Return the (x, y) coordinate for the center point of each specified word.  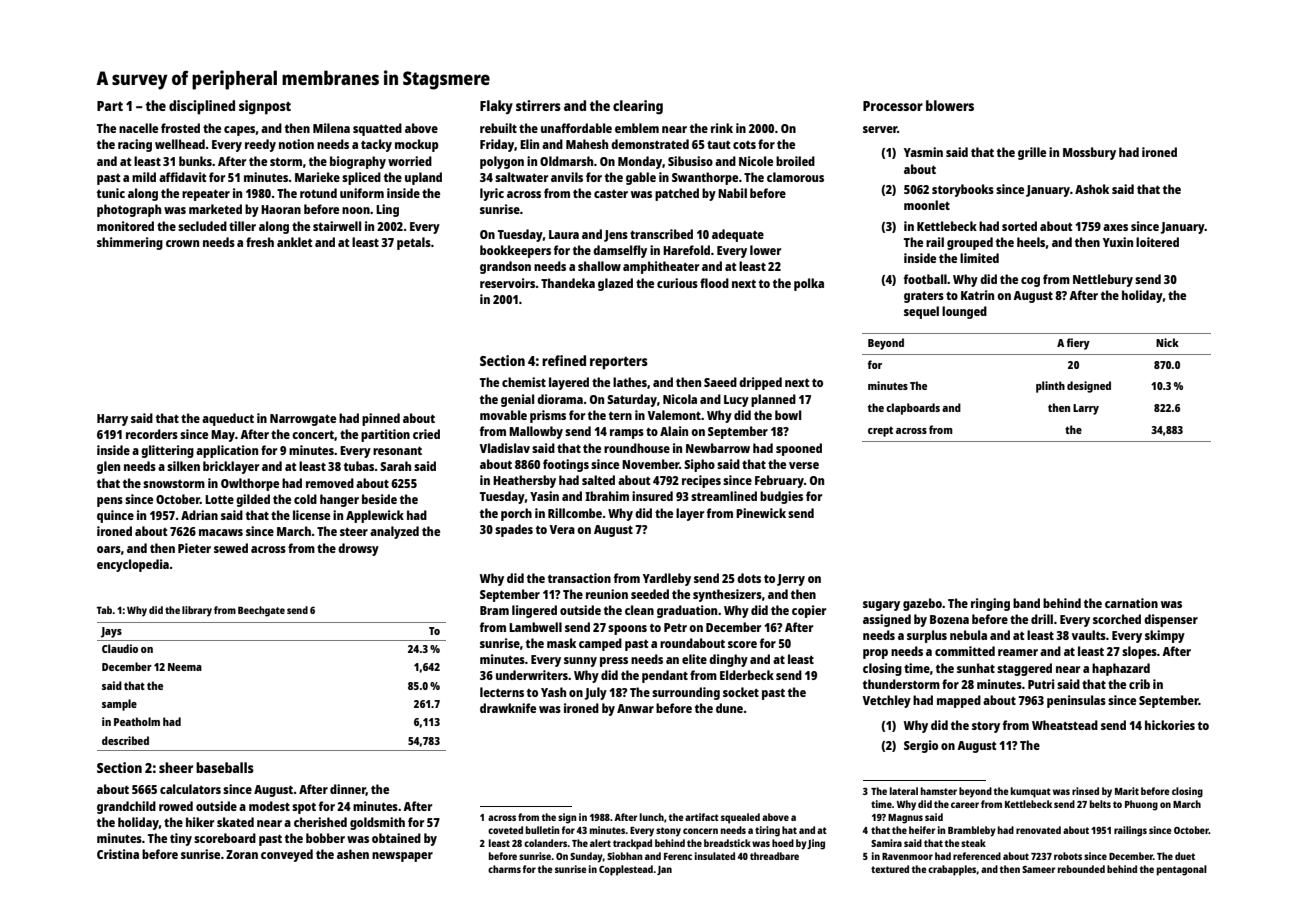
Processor (893, 106)
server (880, 129)
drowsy (358, 549)
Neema (185, 667)
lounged (964, 312)
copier (809, 611)
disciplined (202, 107)
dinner (348, 790)
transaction (579, 578)
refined (564, 360)
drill (1042, 619)
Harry (112, 420)
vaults (1089, 635)
